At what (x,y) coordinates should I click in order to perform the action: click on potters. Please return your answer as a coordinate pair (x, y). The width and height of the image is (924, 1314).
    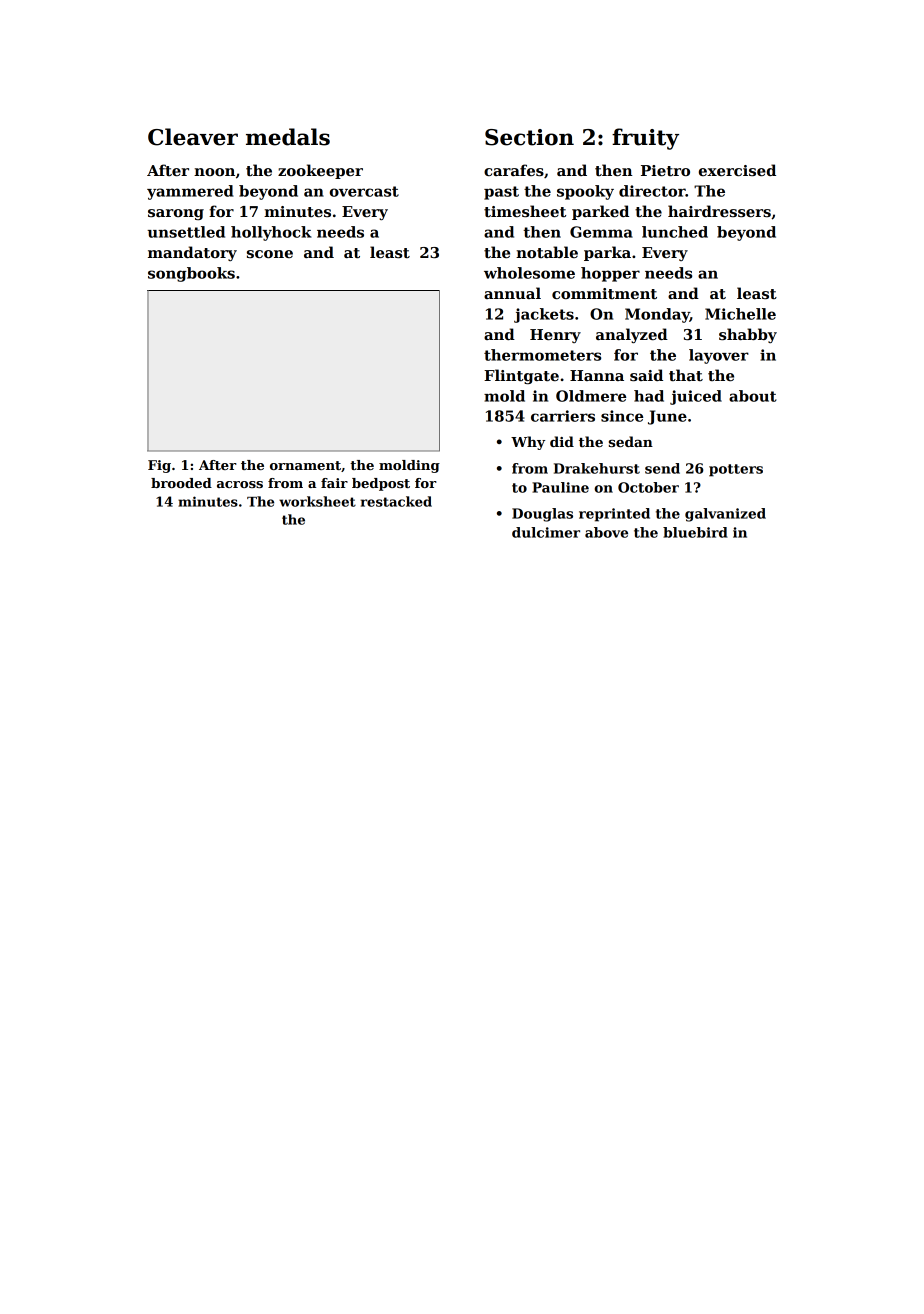
    Looking at the image, I should click on (736, 470).
